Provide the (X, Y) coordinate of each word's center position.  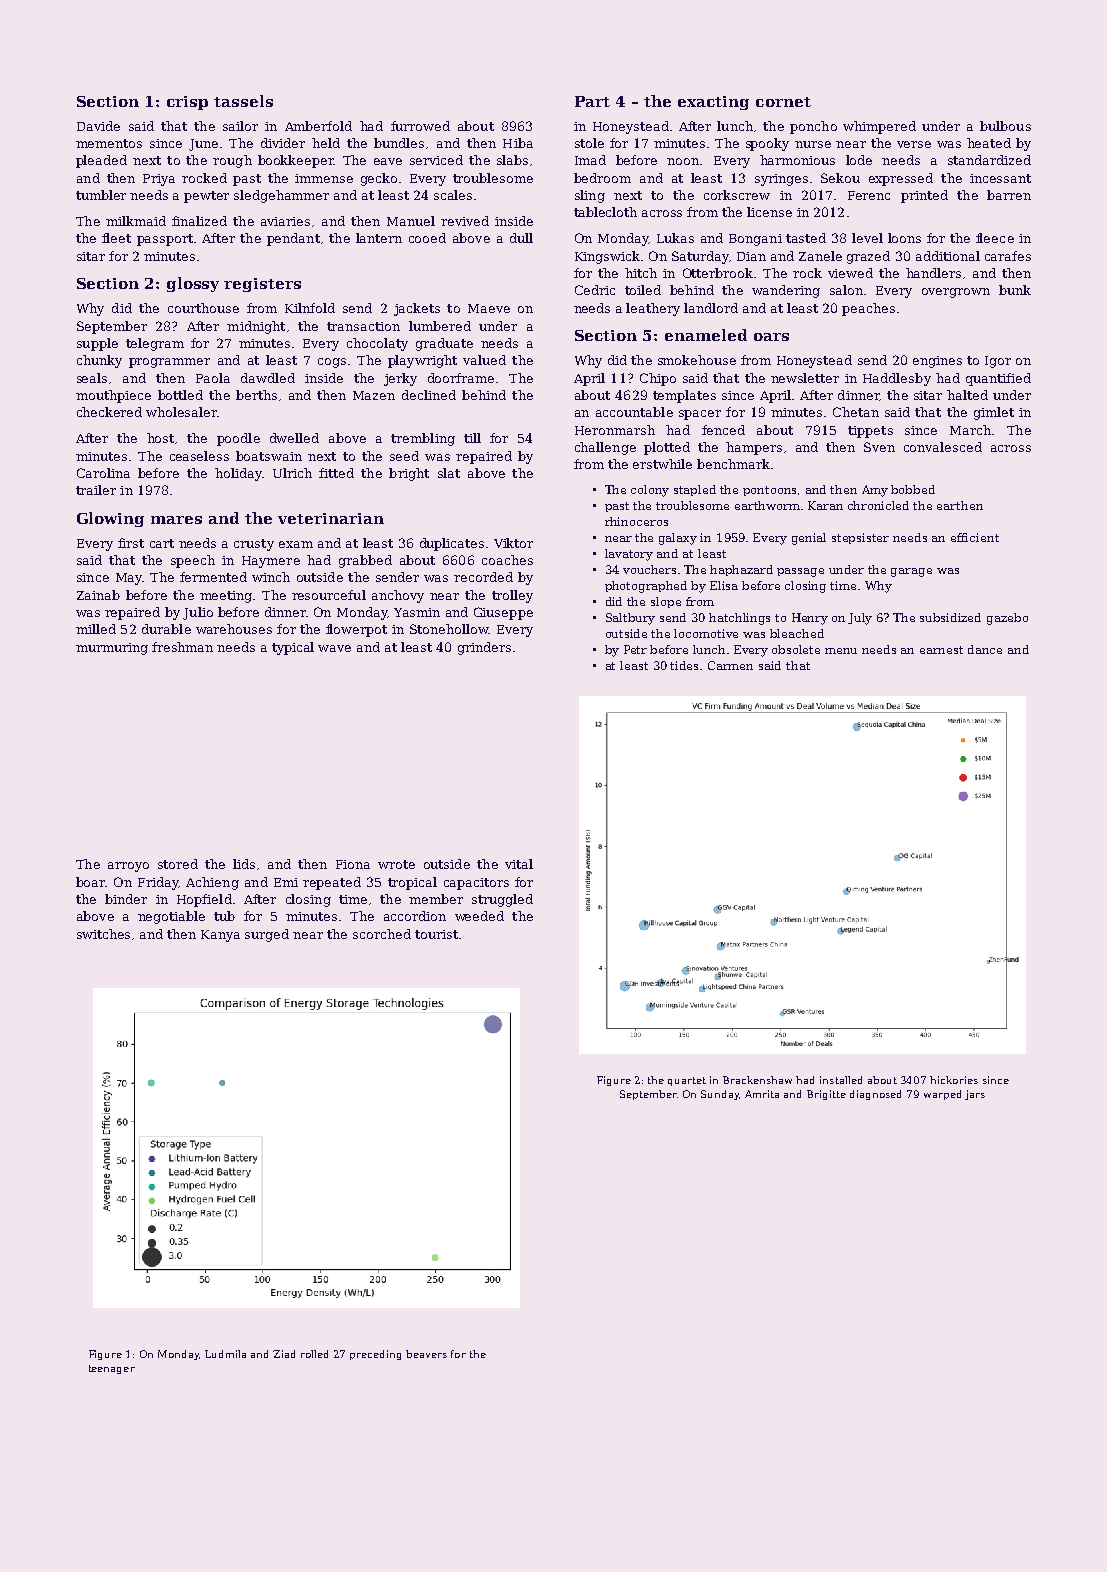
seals (92, 378)
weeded (479, 916)
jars (975, 1095)
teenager (112, 1369)
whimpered (879, 127)
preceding (375, 1355)
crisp (187, 103)
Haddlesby (897, 379)
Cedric (595, 290)
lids (244, 864)
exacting (713, 103)
